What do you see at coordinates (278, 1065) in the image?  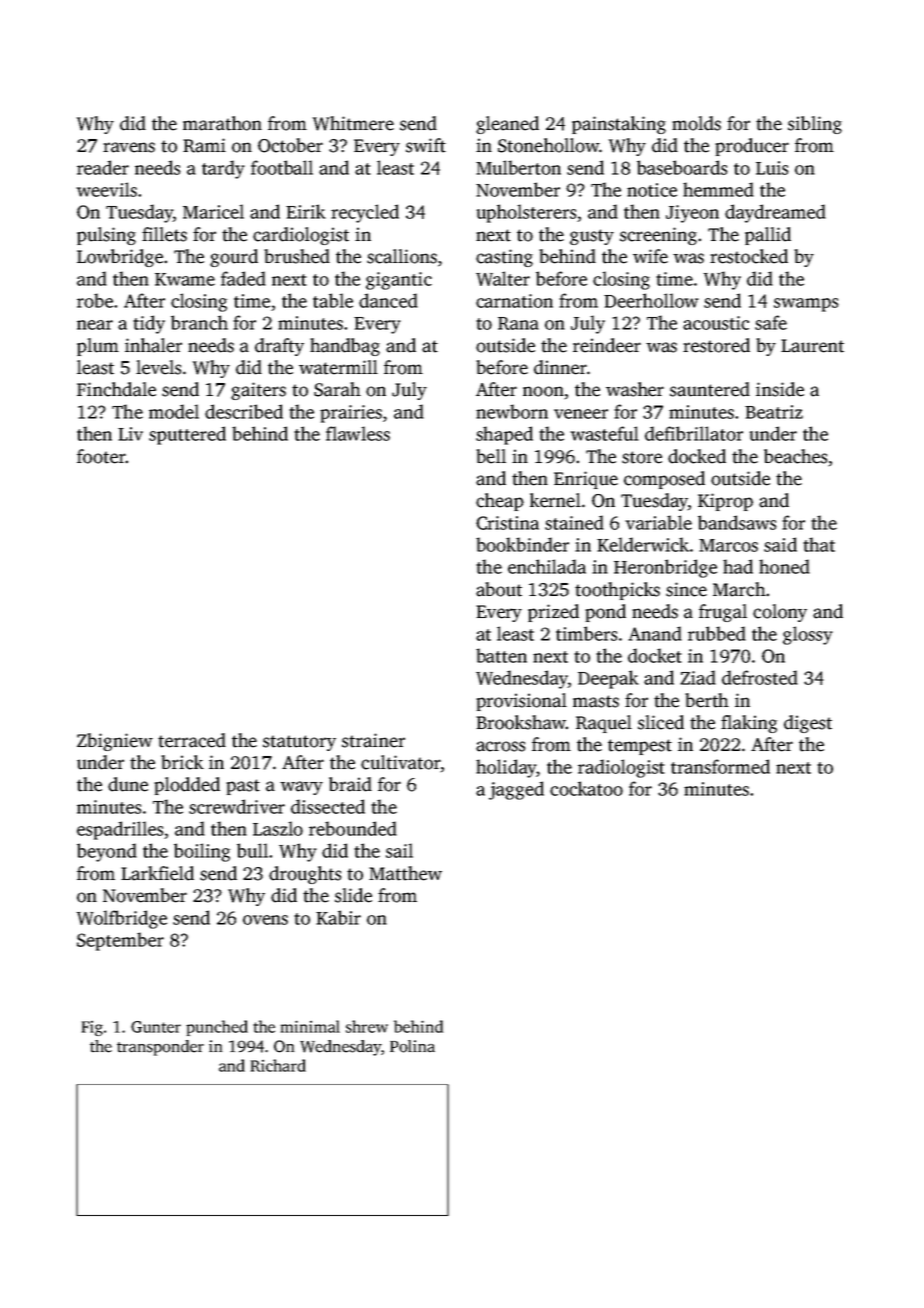 I see `Richard` at bounding box center [278, 1065].
